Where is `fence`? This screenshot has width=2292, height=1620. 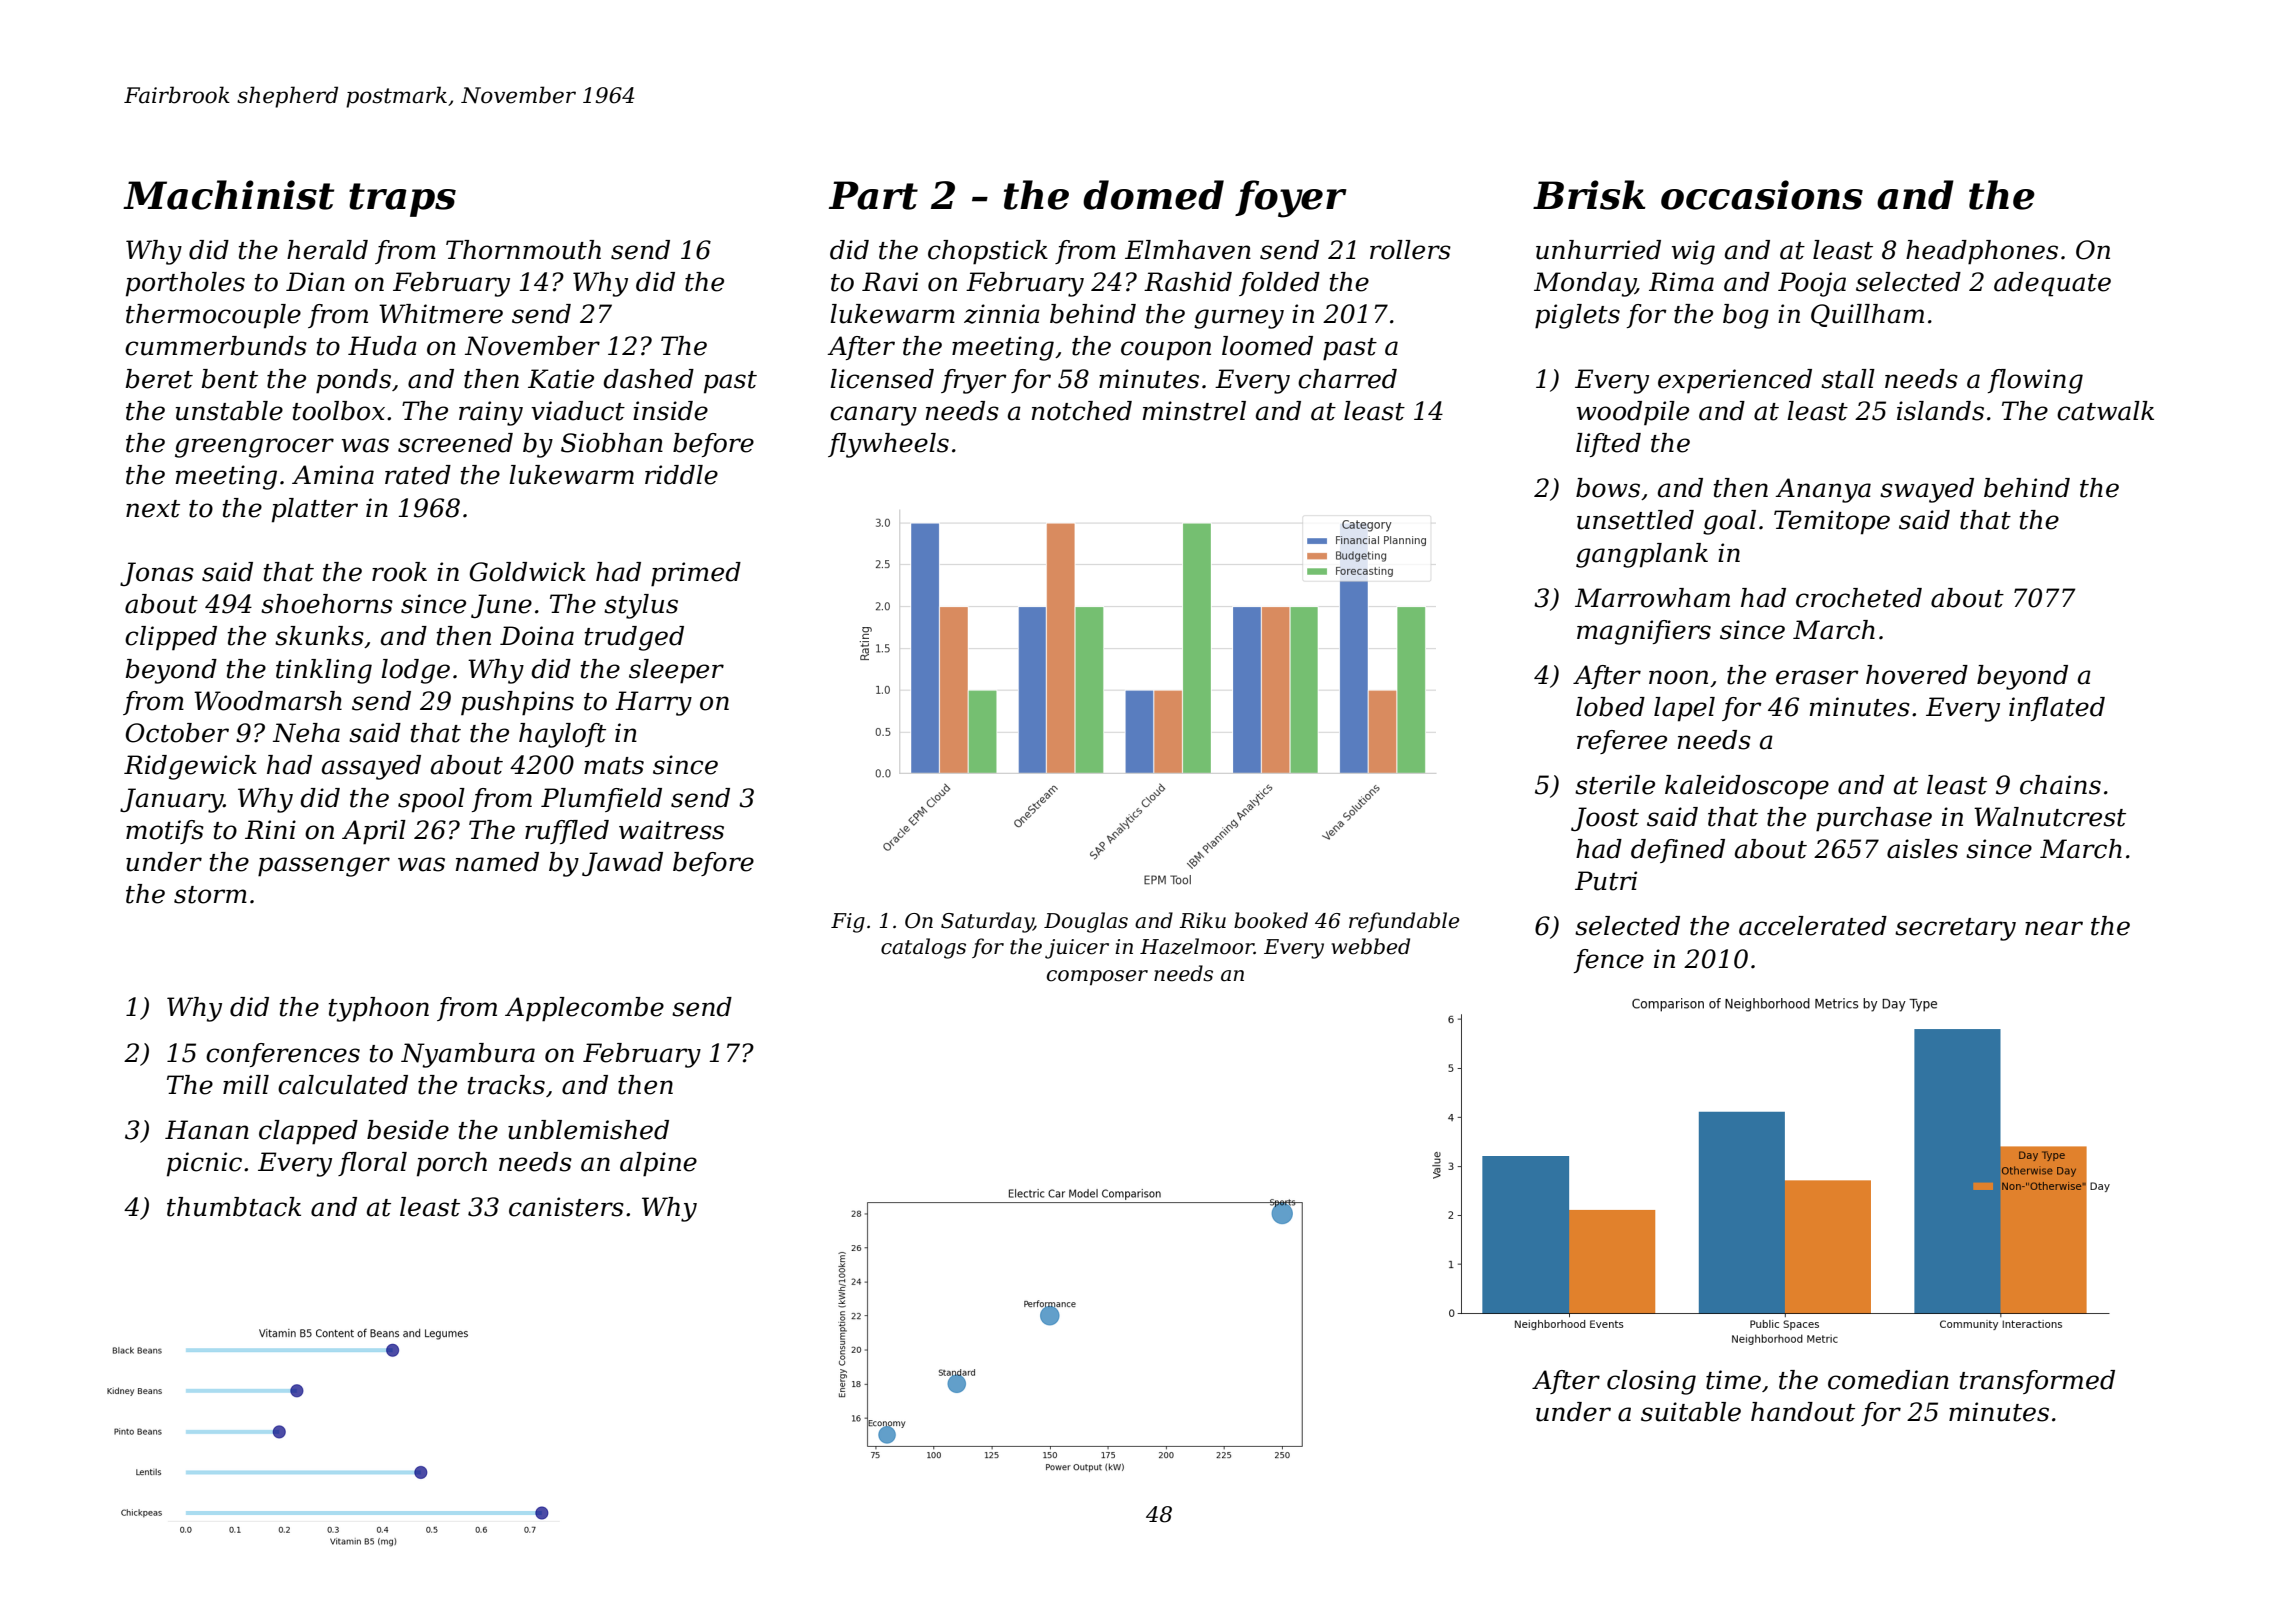 fence is located at coordinates (1609, 961).
